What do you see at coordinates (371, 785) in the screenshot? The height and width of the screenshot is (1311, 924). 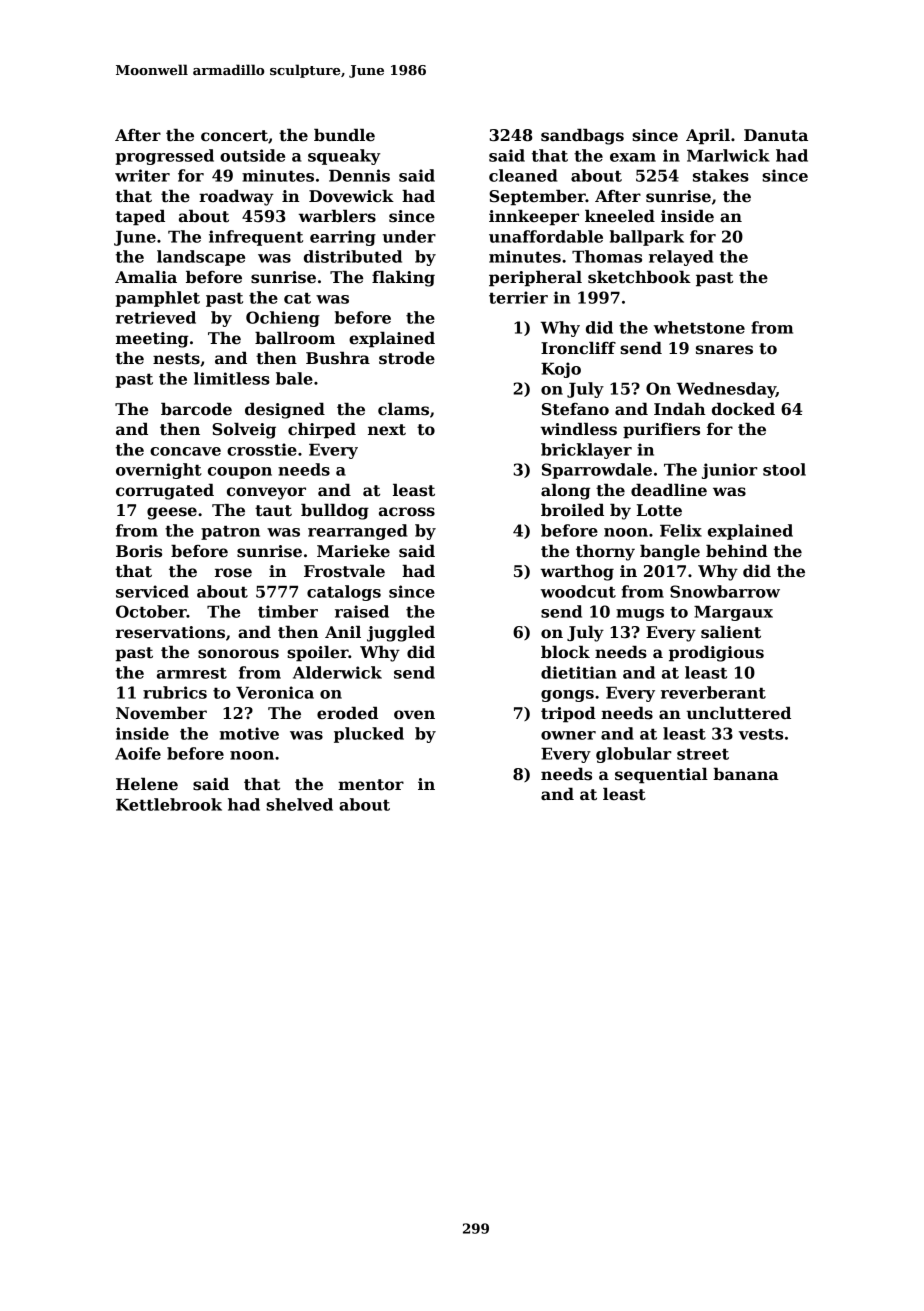 I see `mentor` at bounding box center [371, 785].
